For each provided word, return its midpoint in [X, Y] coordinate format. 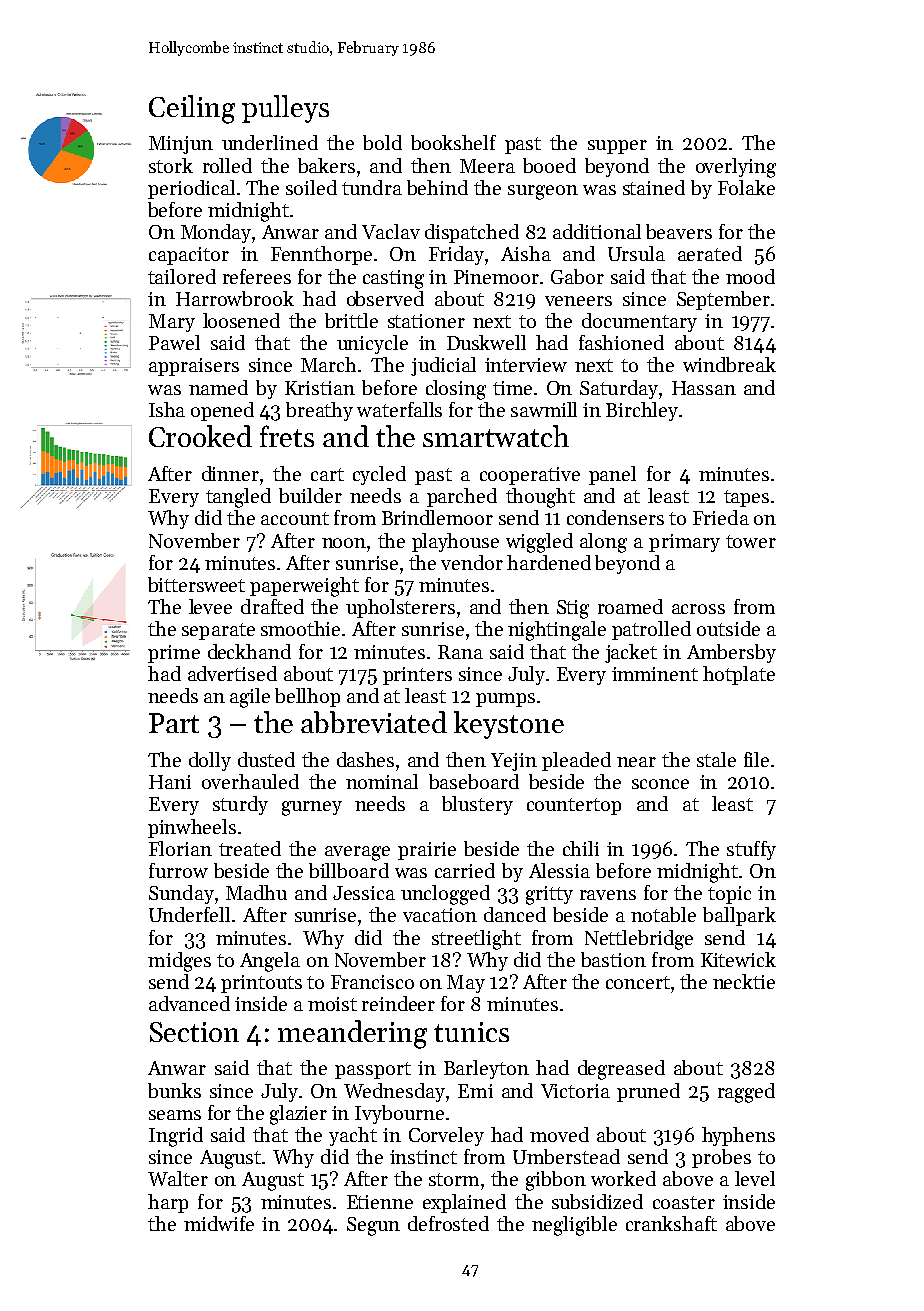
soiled [311, 187]
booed [549, 165]
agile [250, 698]
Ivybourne [399, 1114]
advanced [189, 1003]
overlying [736, 168]
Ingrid [176, 1137]
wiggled [539, 543]
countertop [574, 806]
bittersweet [196, 584]
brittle [351, 320]
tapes [746, 498]
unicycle [372, 344]
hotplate [739, 675]
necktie [744, 981]
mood [750, 276]
